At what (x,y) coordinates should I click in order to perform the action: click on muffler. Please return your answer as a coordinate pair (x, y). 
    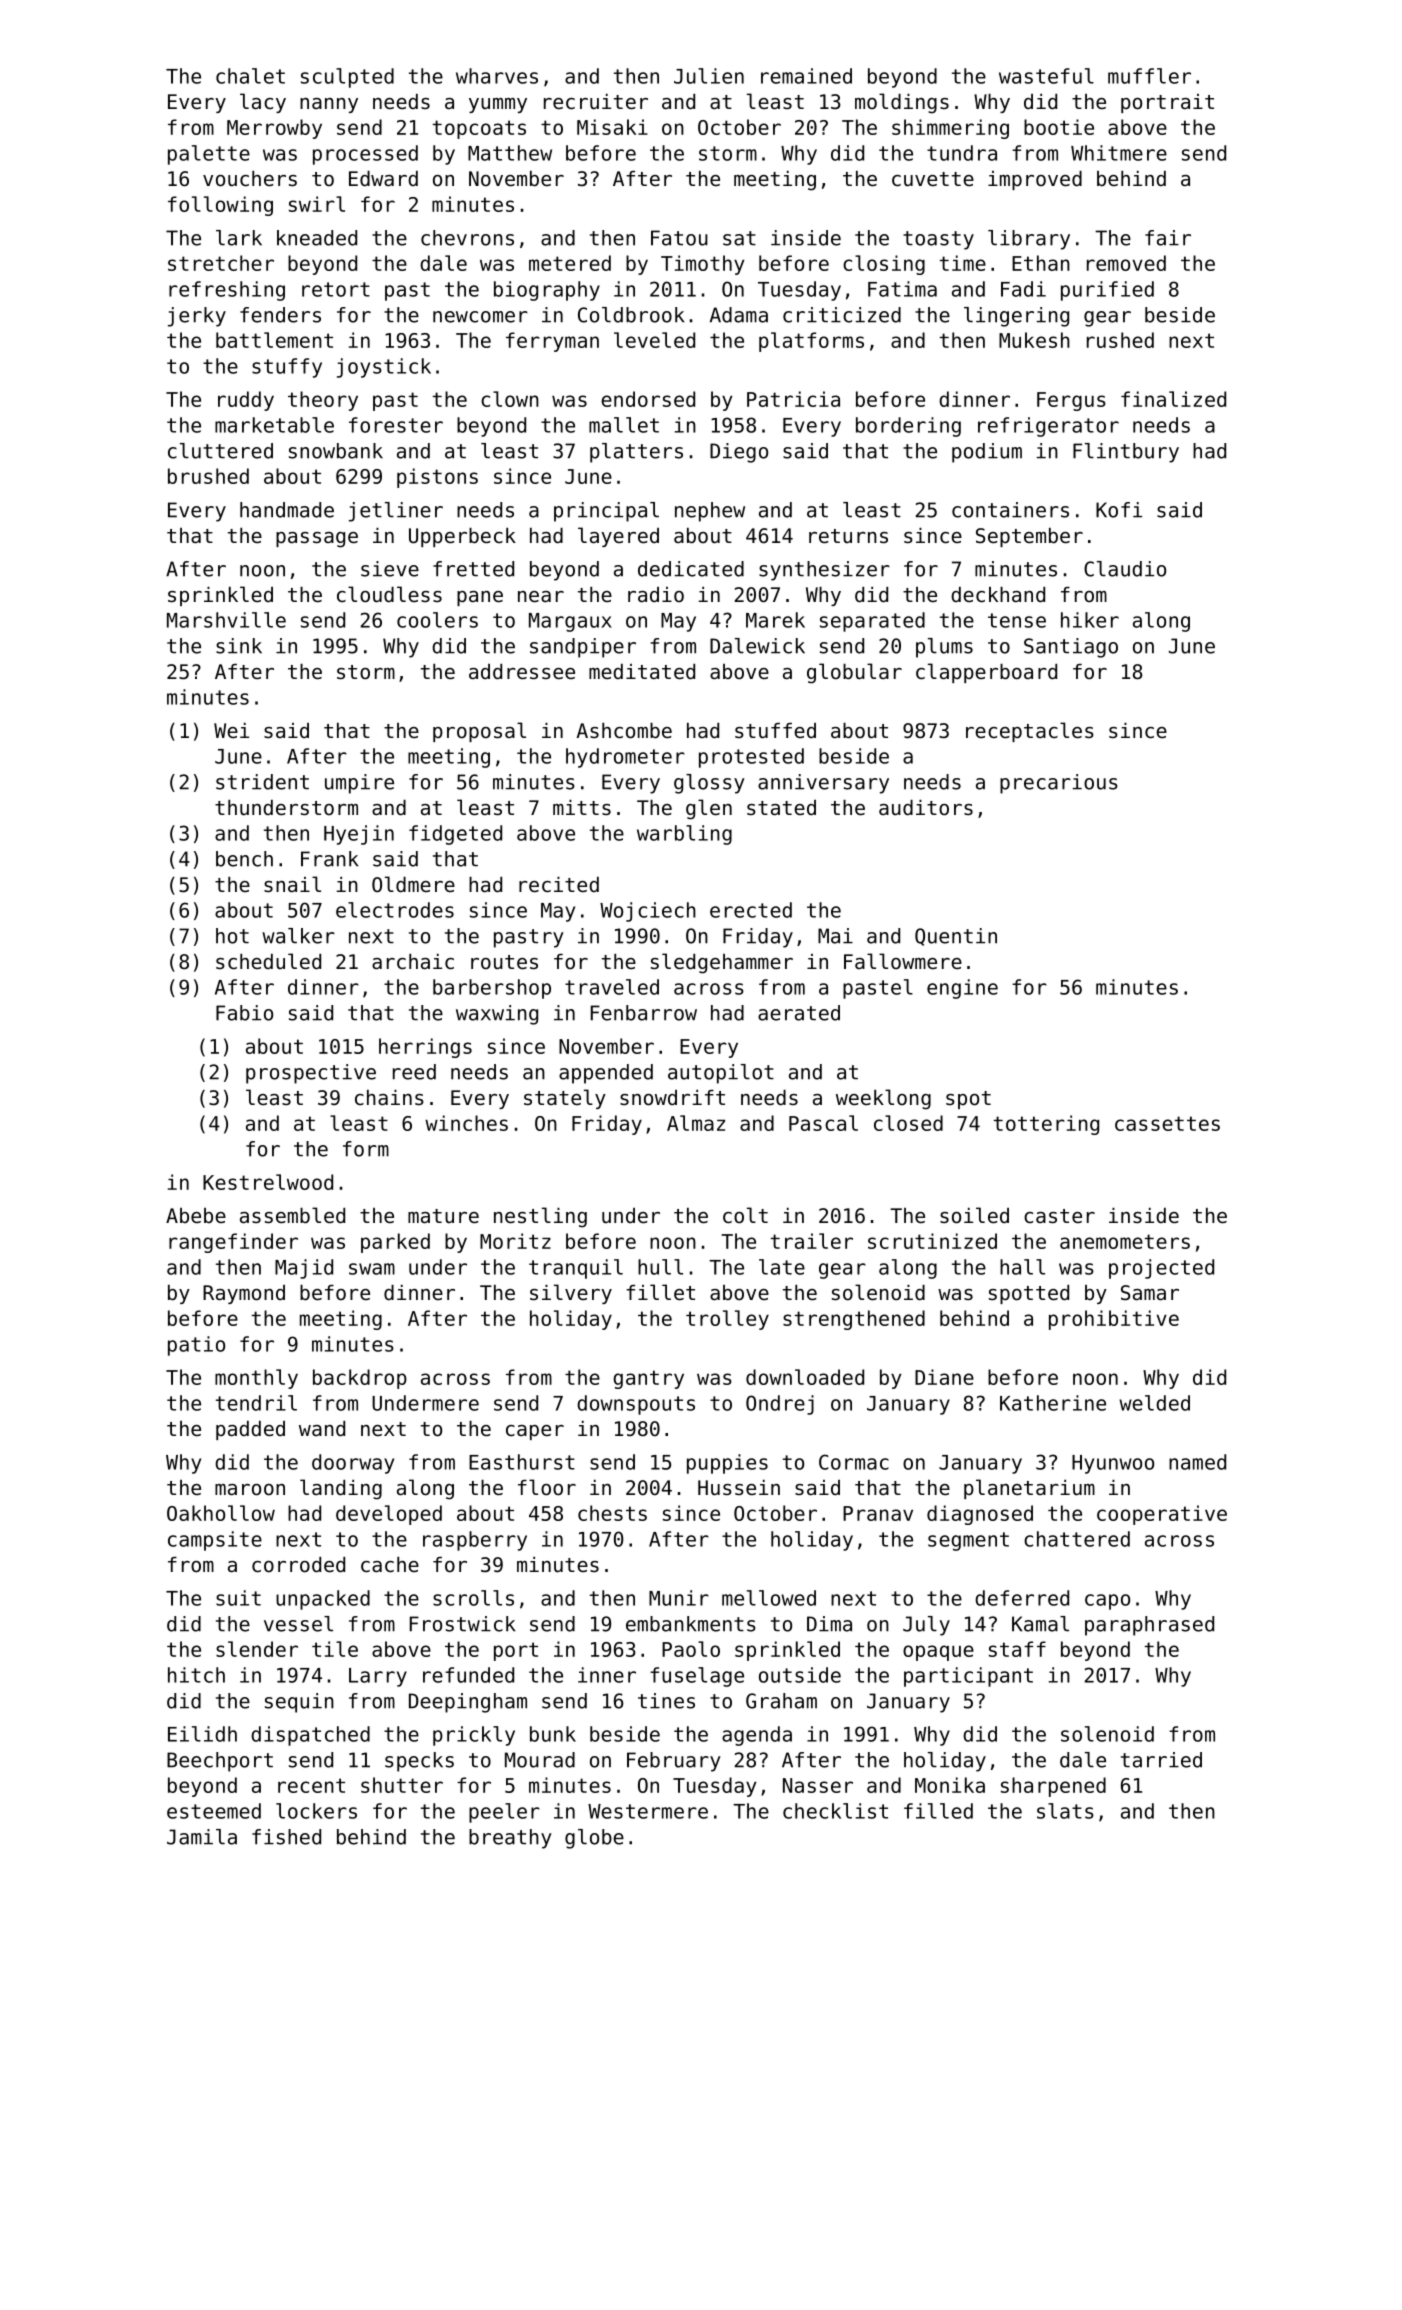
    Looking at the image, I should click on (1149, 76).
